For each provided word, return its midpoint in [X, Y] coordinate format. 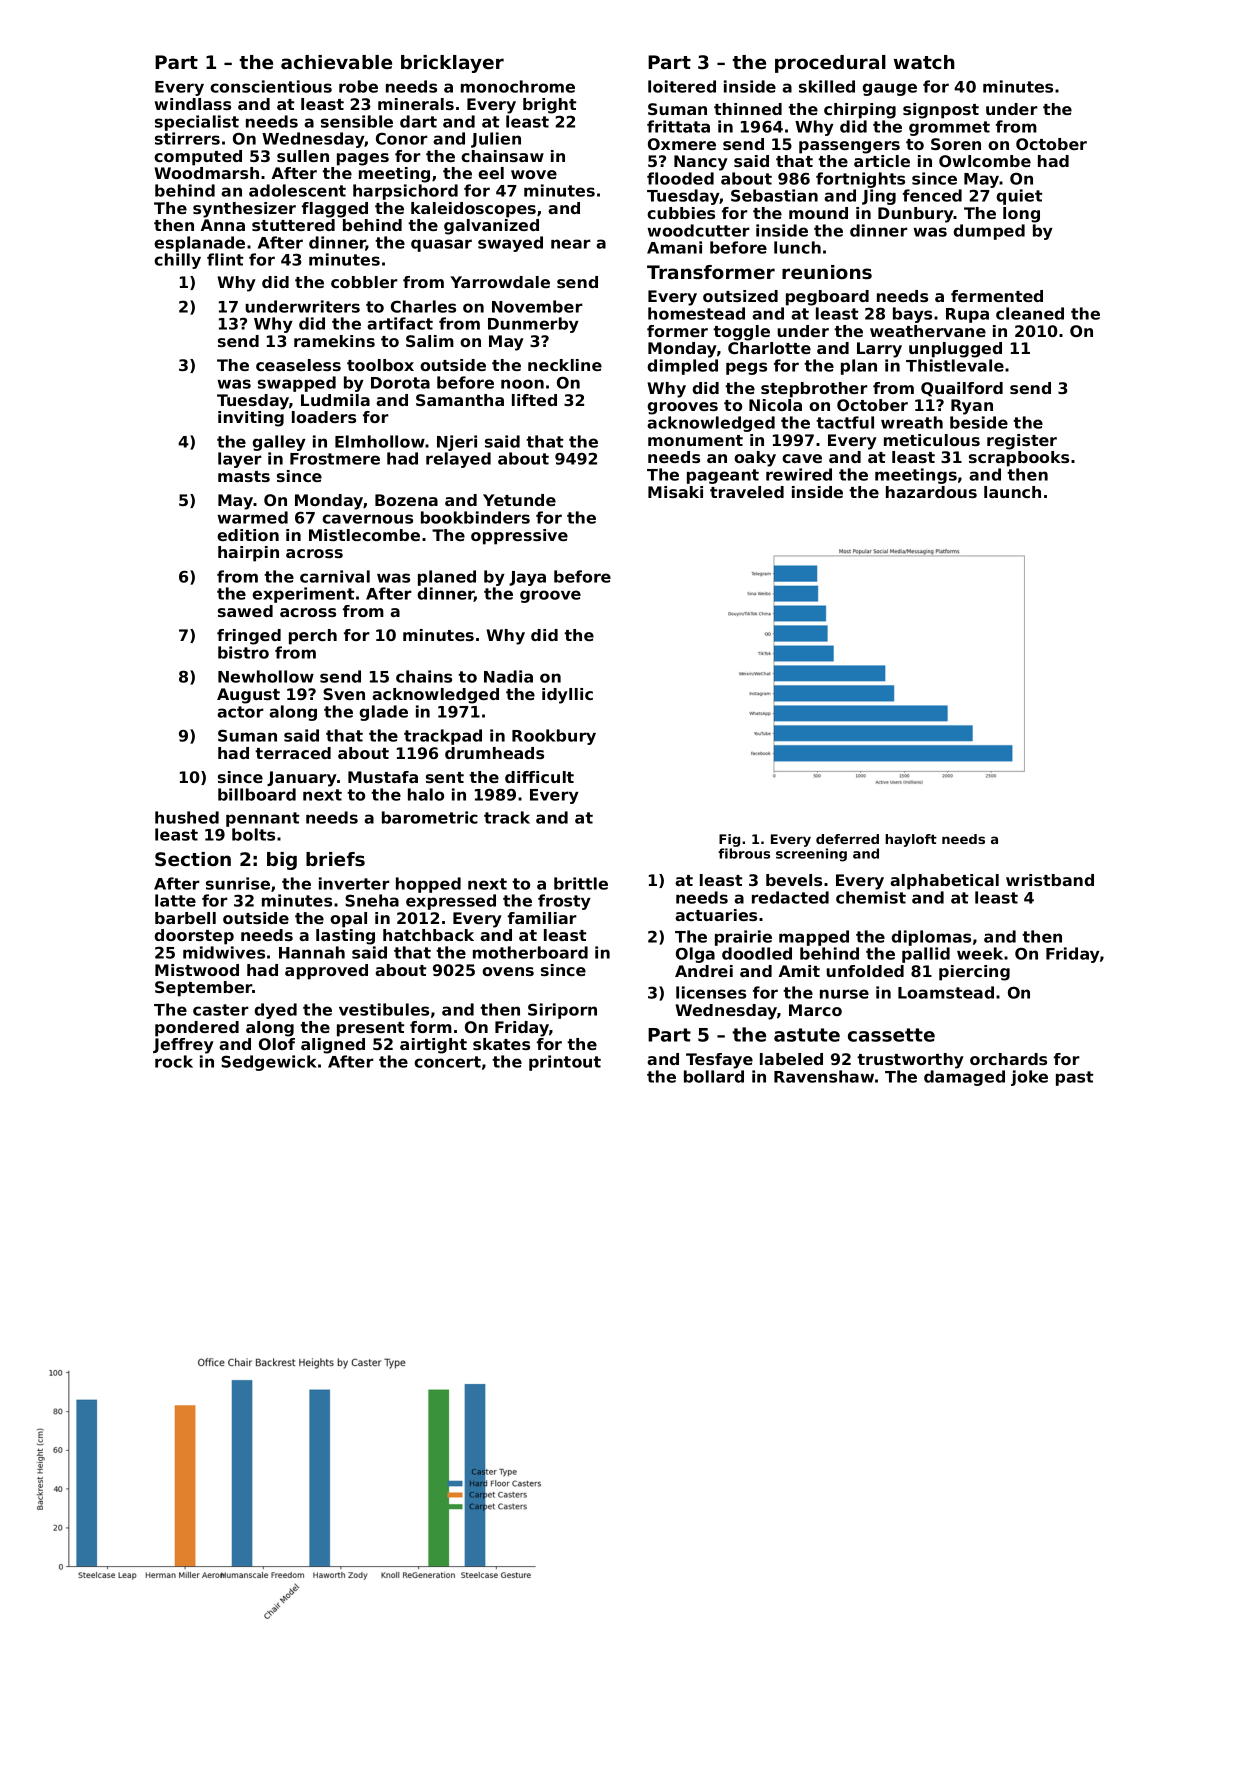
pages [363, 159]
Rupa [967, 315]
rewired [799, 474]
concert [447, 1062]
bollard [714, 1076]
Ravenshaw [824, 1076]
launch [1012, 492]
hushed [187, 817]
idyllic [567, 696]
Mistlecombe [364, 535]
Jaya [527, 578]
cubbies [681, 213]
